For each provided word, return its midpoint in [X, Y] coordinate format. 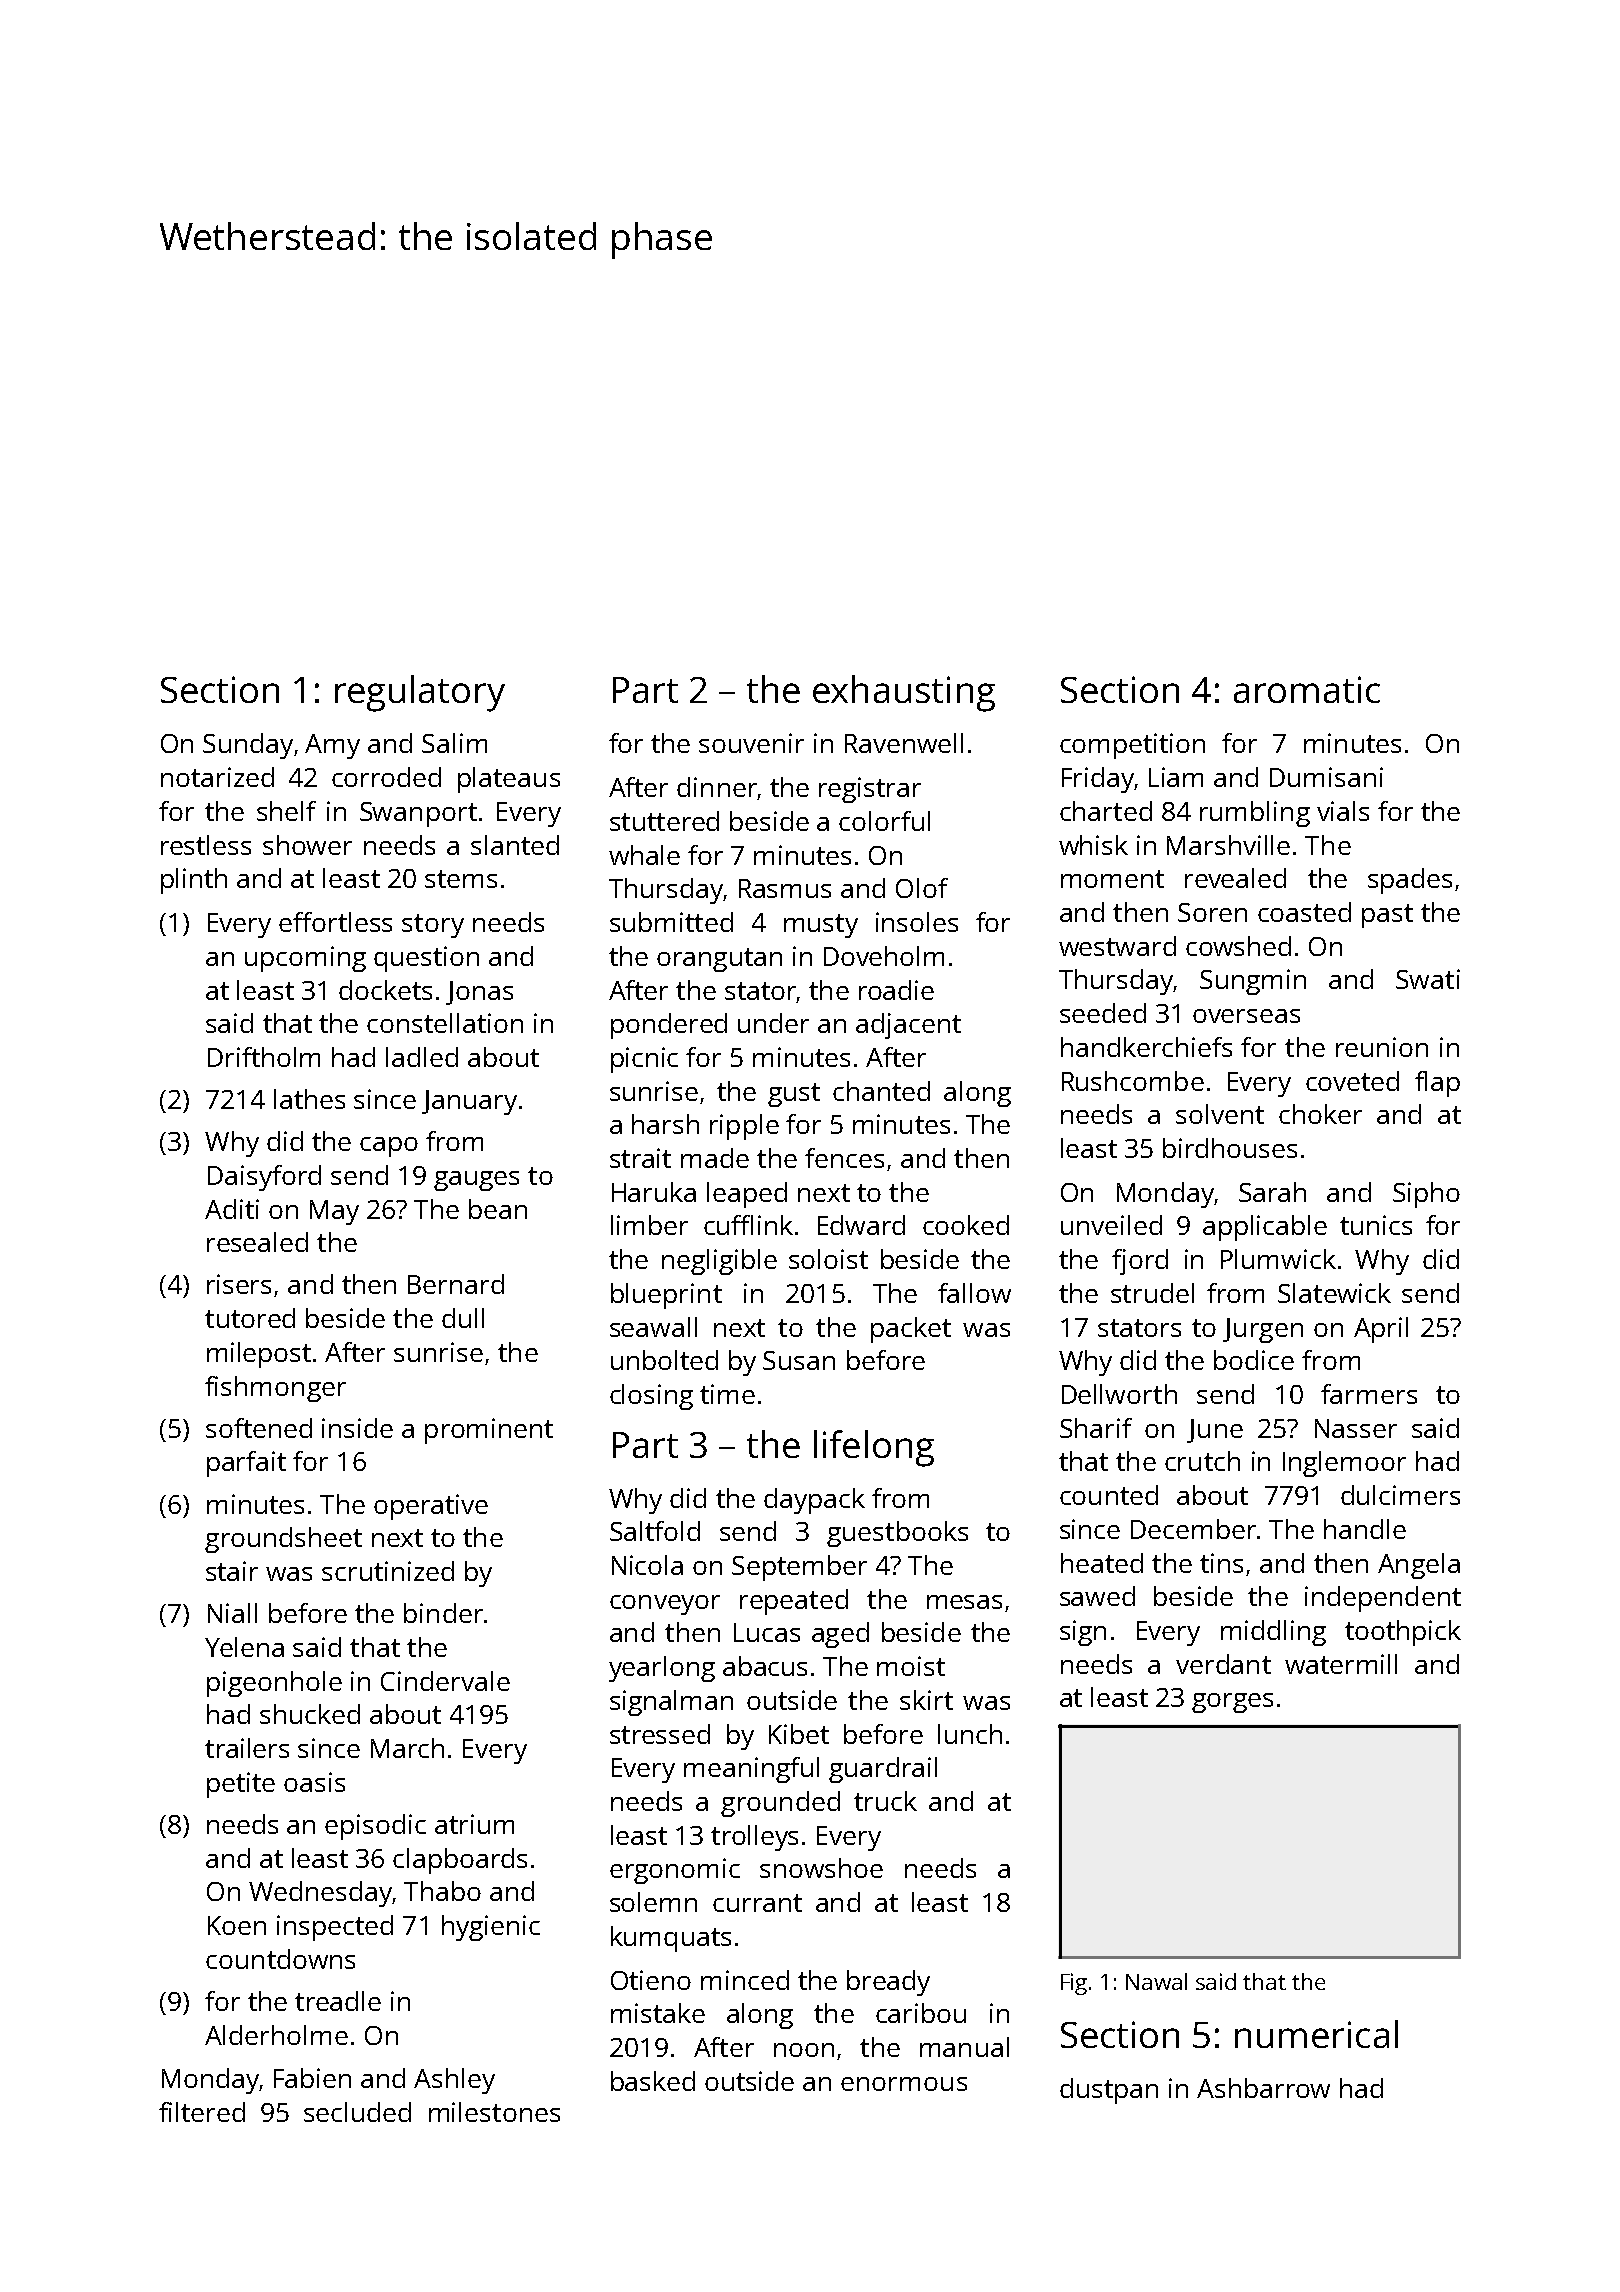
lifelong [874, 1448]
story [433, 926]
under [773, 1023]
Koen [237, 1925]
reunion [1382, 1047]
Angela [1419, 1566]
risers [239, 1284]
